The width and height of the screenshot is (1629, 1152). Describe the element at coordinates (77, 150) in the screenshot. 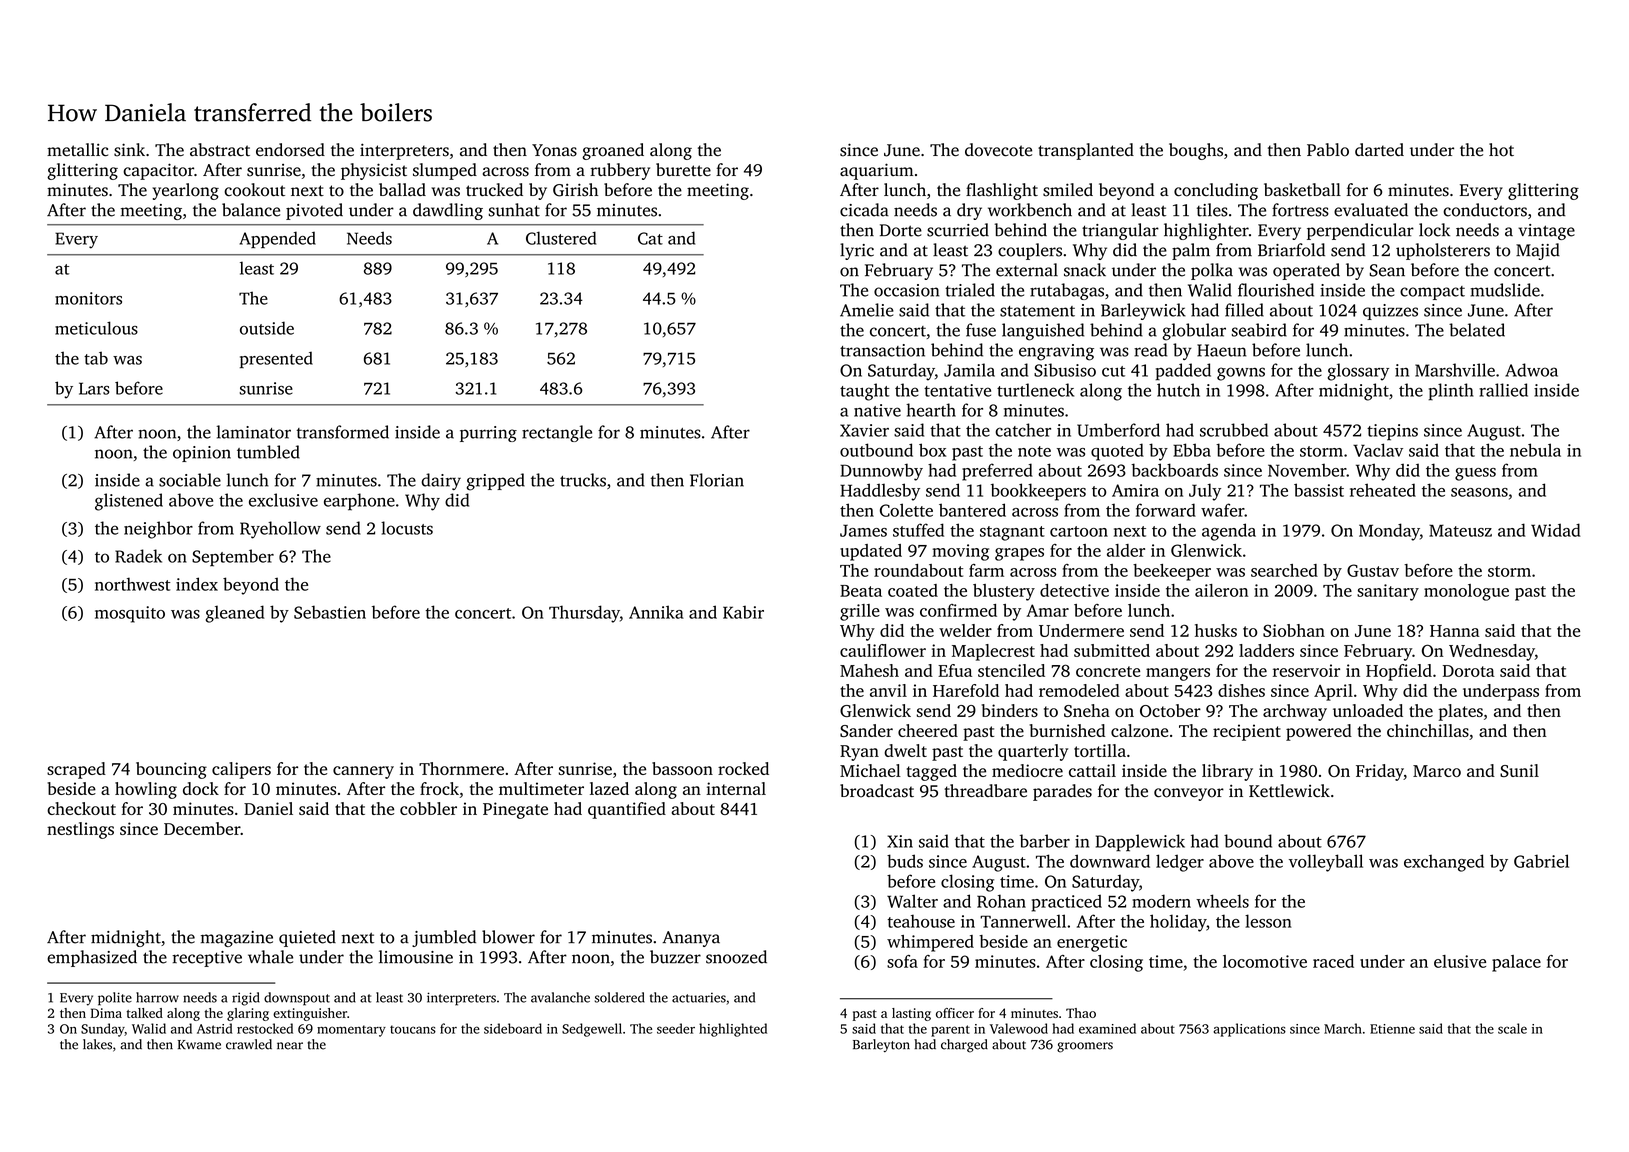

I see `metallic` at that location.
